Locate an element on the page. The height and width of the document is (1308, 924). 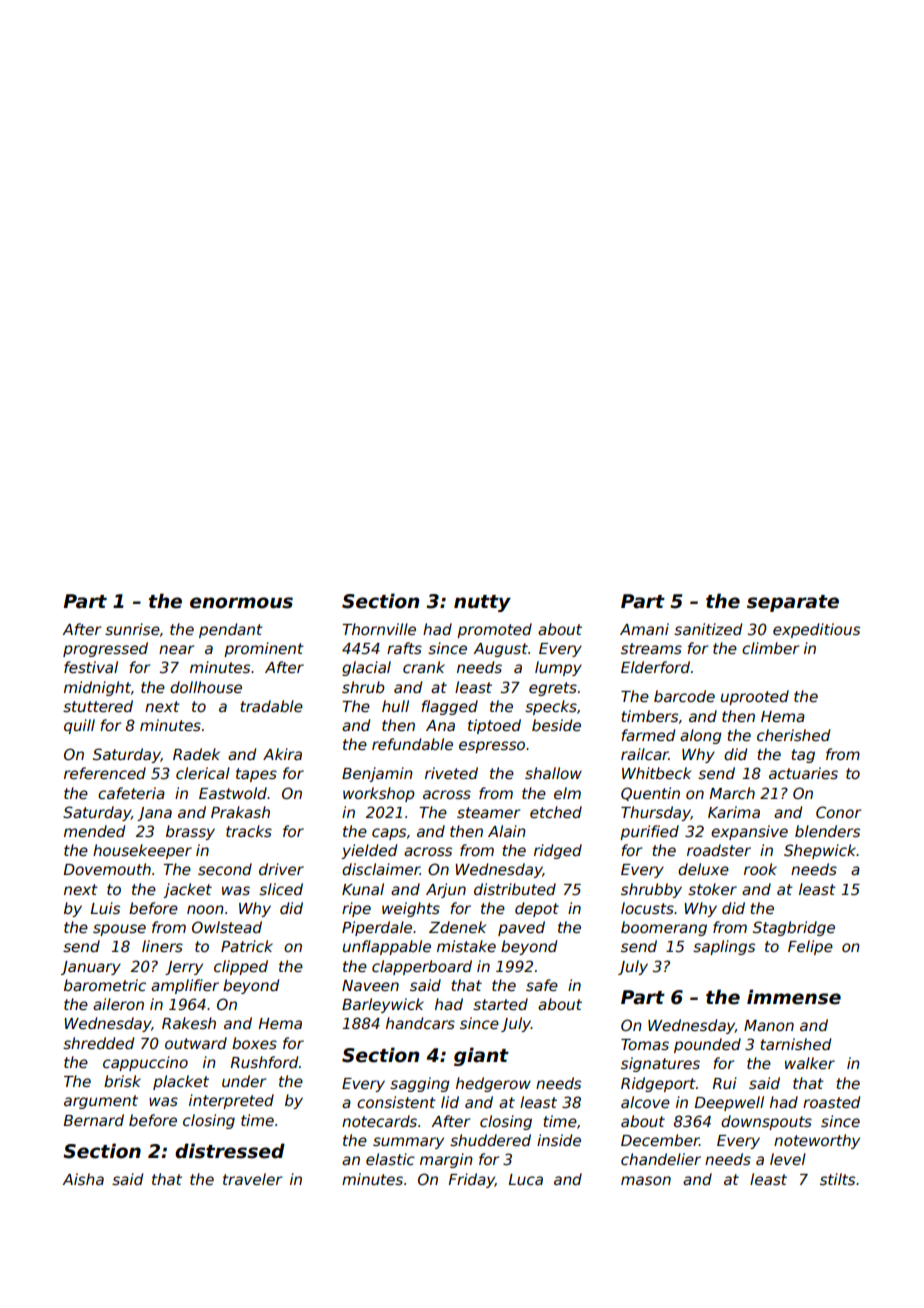
Zdenek is located at coordinates (457, 927).
